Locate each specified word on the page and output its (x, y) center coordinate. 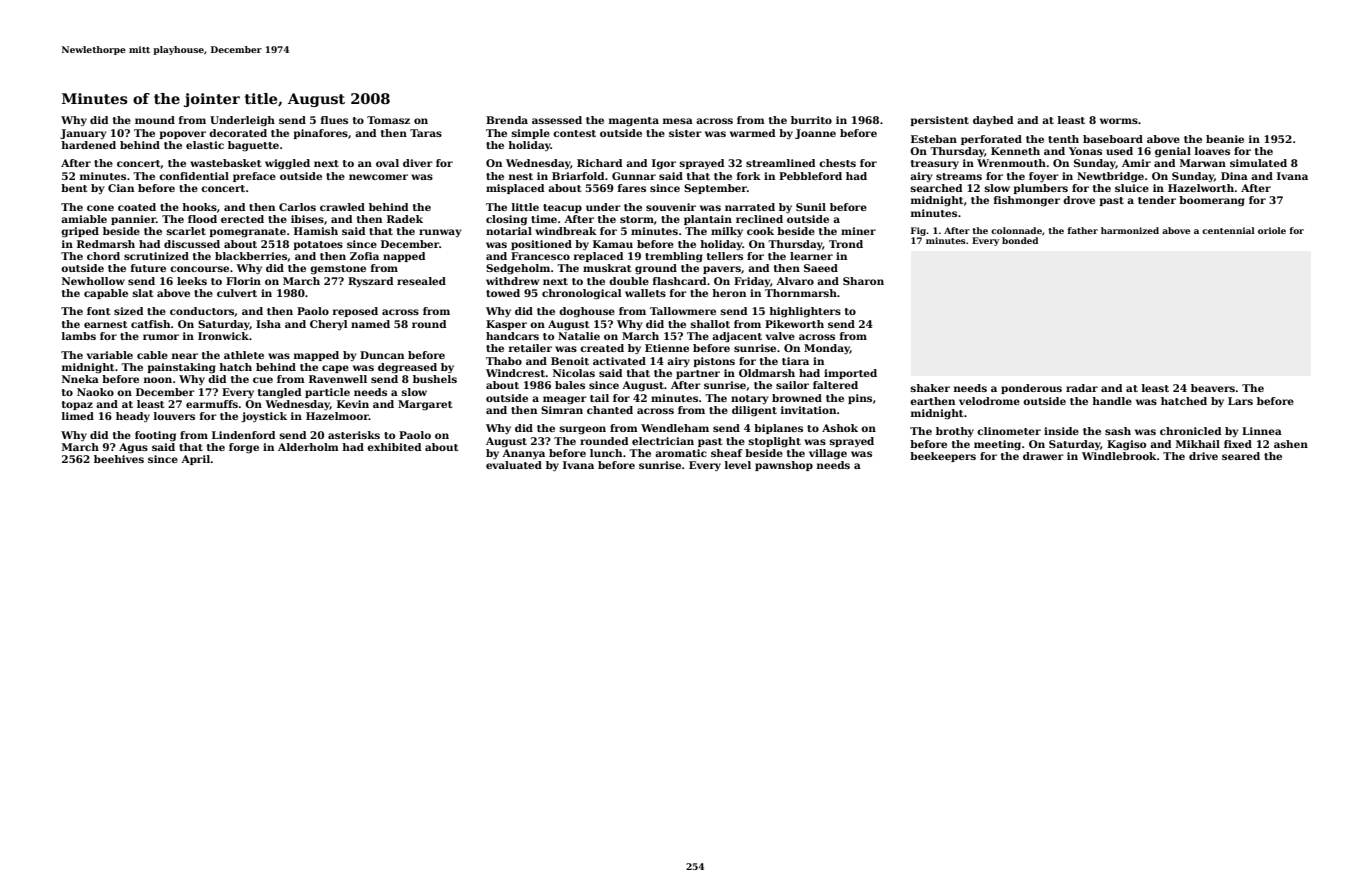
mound (155, 120)
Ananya (523, 454)
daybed (993, 121)
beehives (119, 459)
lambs (79, 336)
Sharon (863, 281)
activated (619, 361)
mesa (678, 121)
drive (1203, 456)
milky (727, 232)
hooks (199, 207)
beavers (1213, 388)
